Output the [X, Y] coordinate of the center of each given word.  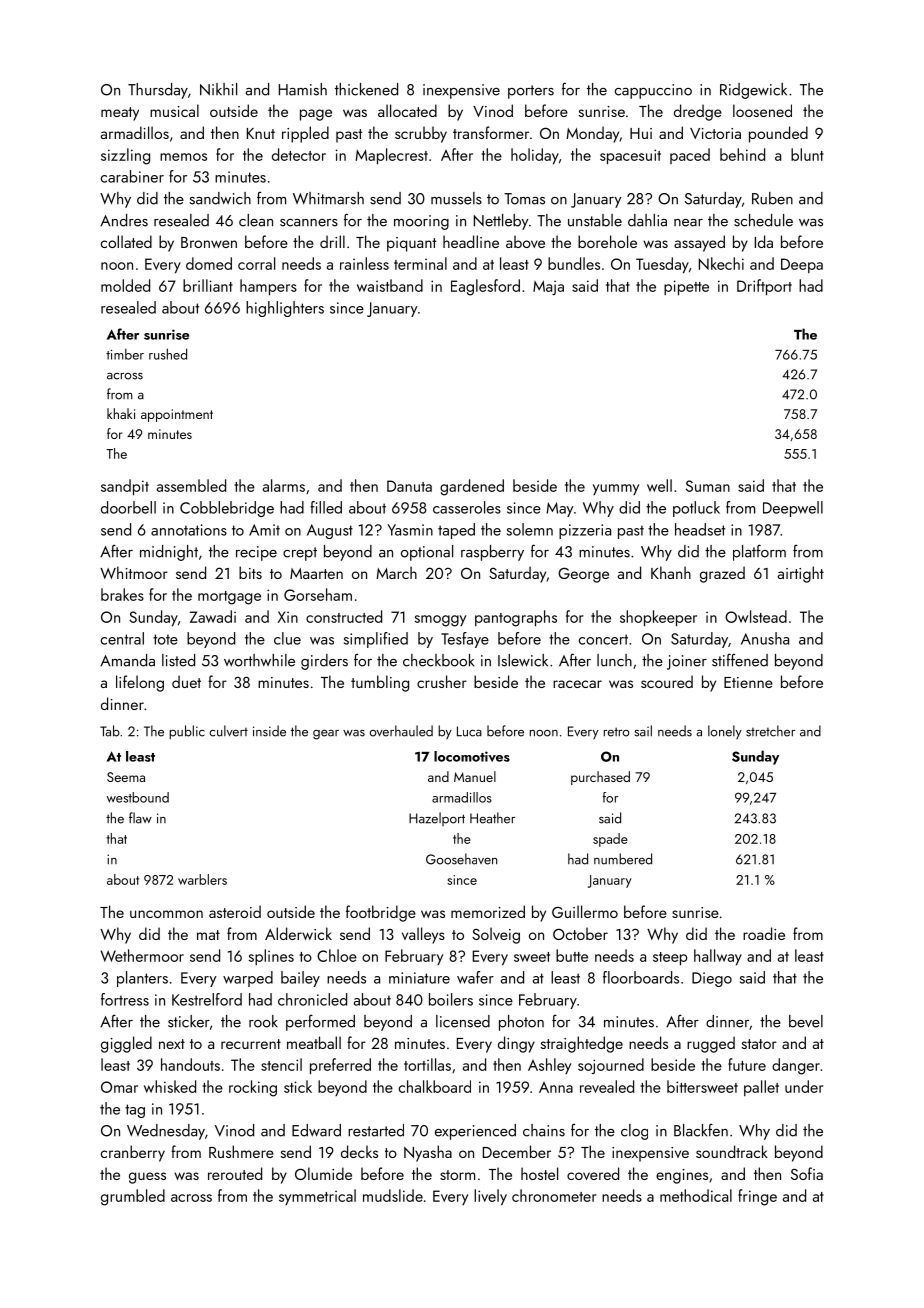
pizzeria [585, 531]
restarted [376, 1130]
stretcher [770, 731]
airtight [801, 574]
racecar [577, 684]
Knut [261, 133]
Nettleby [501, 222]
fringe [757, 1197]
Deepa [802, 265]
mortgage [229, 598]
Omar [119, 1087]
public [187, 732]
